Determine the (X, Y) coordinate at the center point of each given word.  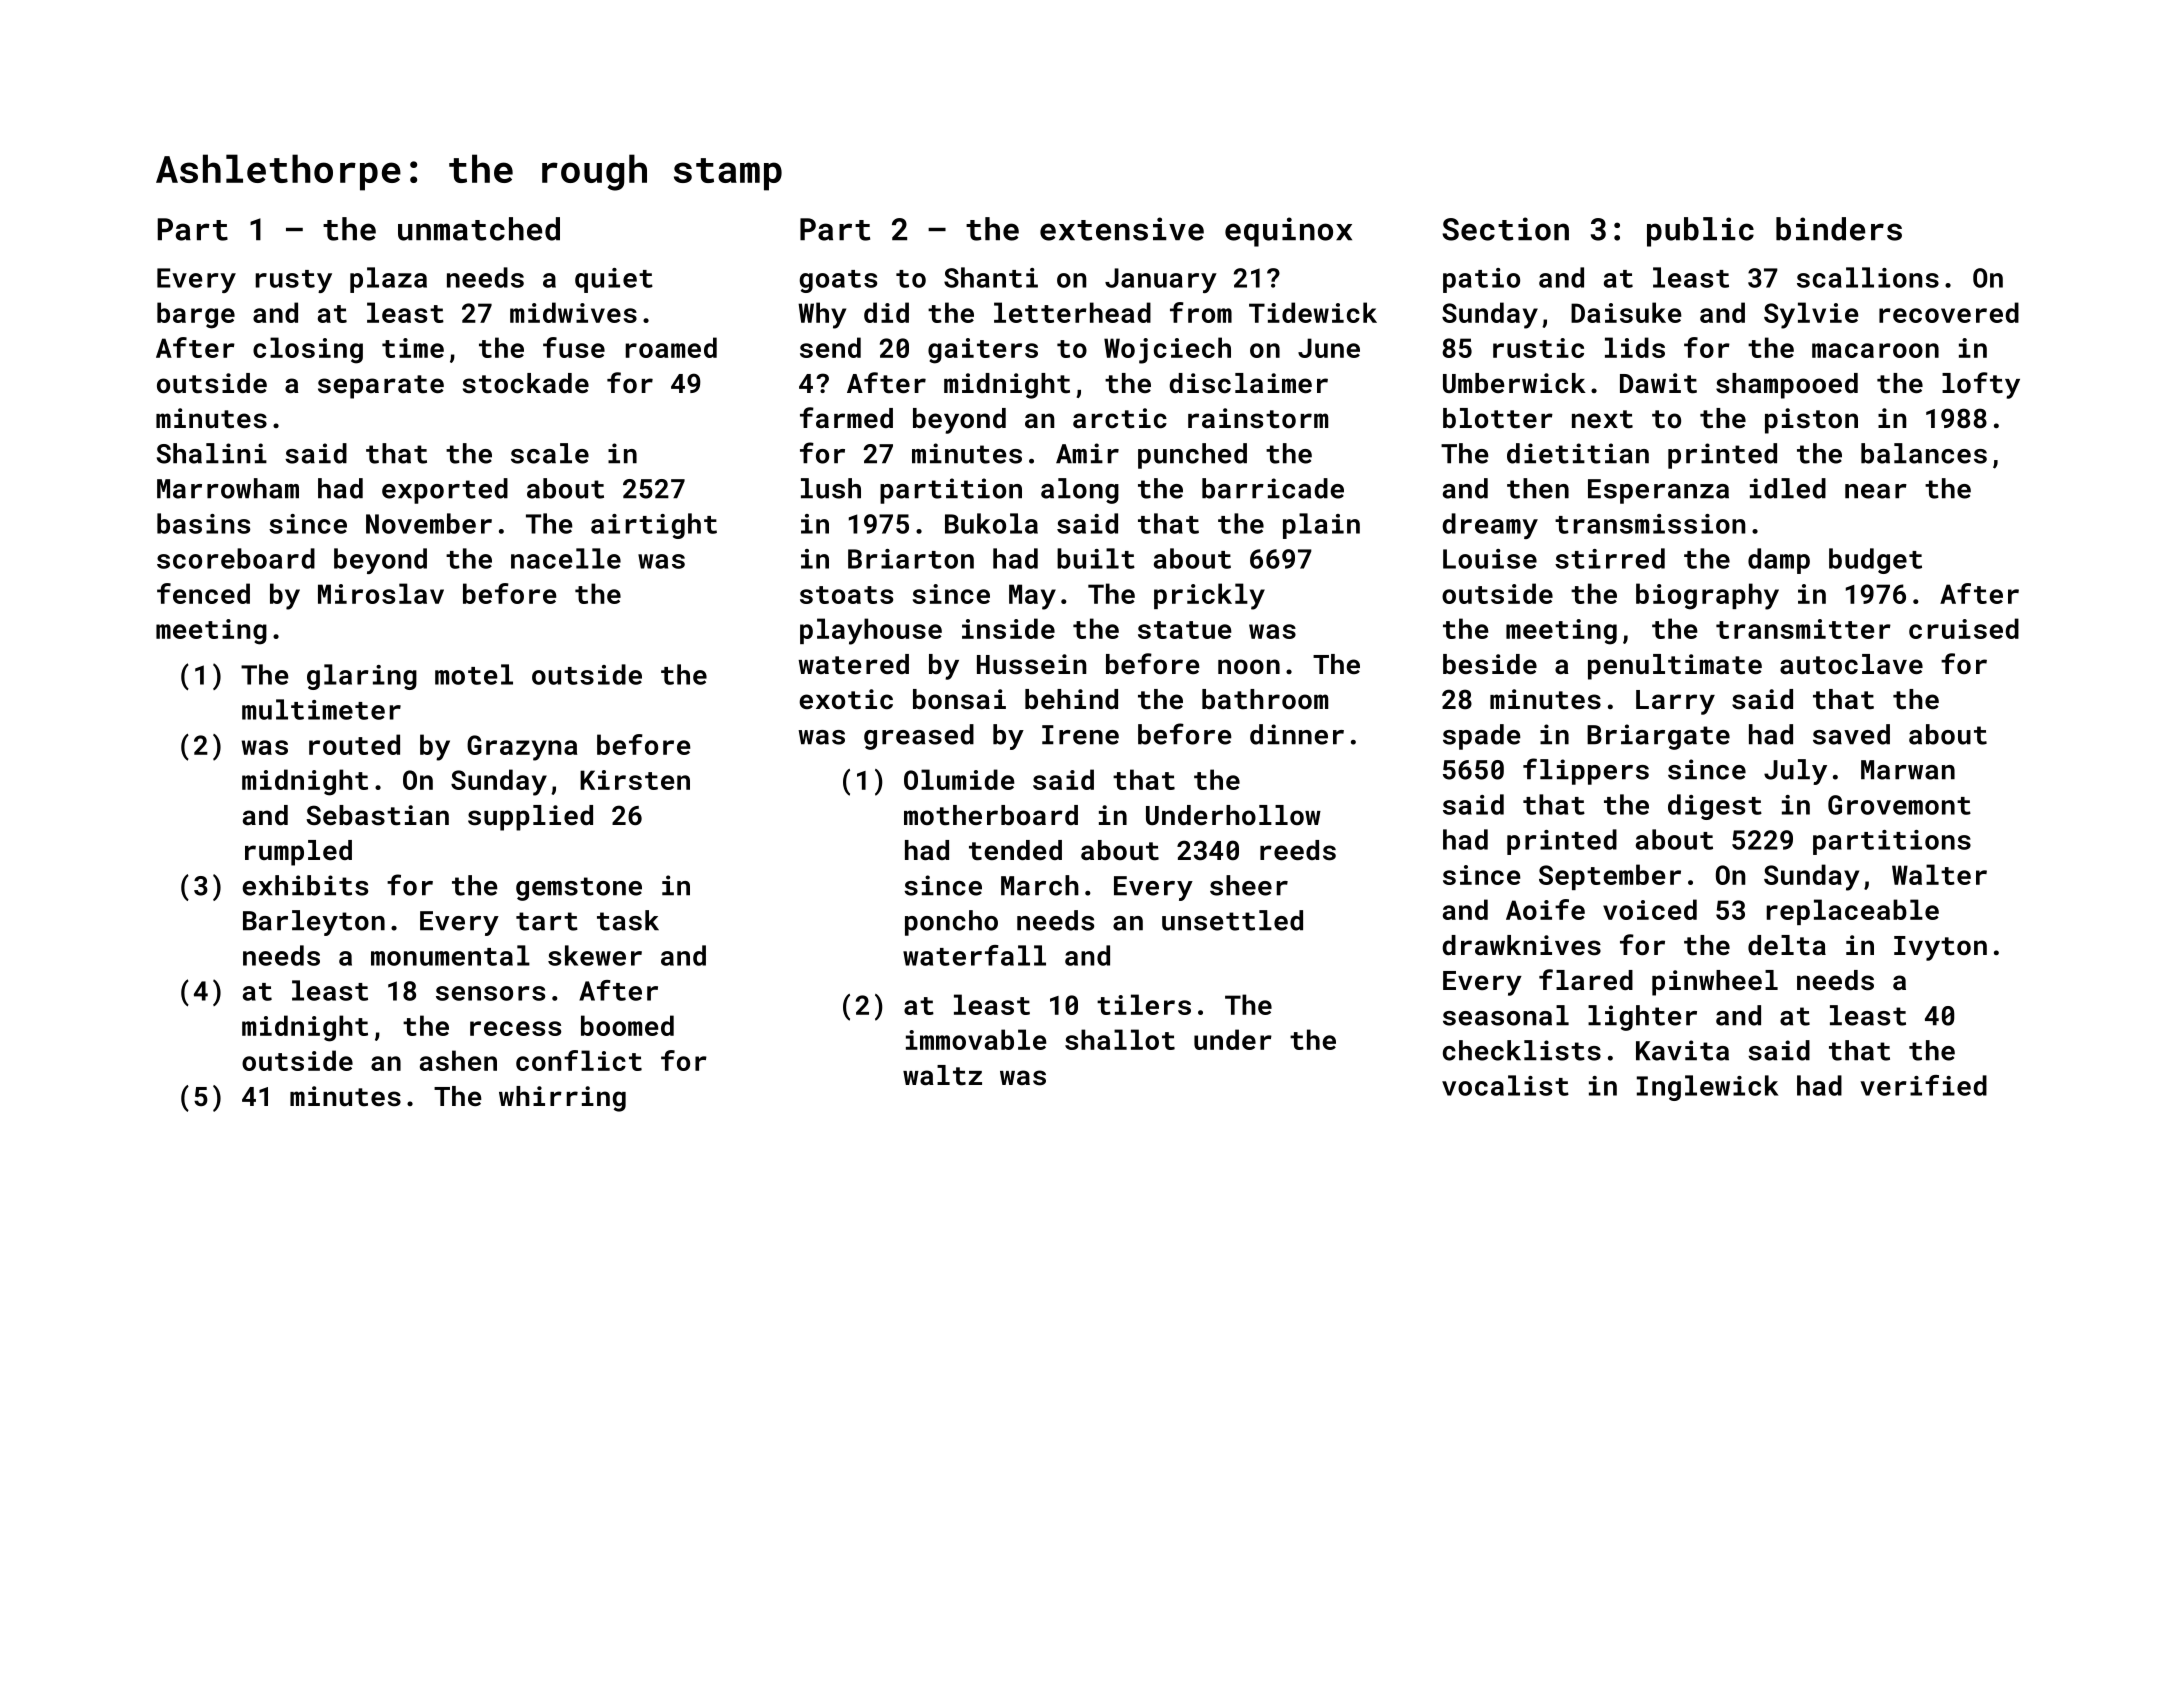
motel (474, 674)
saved (1851, 734)
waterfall (974, 955)
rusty (294, 281)
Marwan (1908, 770)
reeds (1298, 850)
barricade (1273, 488)
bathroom (1265, 699)
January (1161, 280)
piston (1811, 421)
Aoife (1545, 909)
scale (550, 453)
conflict (579, 1060)
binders (1839, 229)
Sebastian (377, 815)
